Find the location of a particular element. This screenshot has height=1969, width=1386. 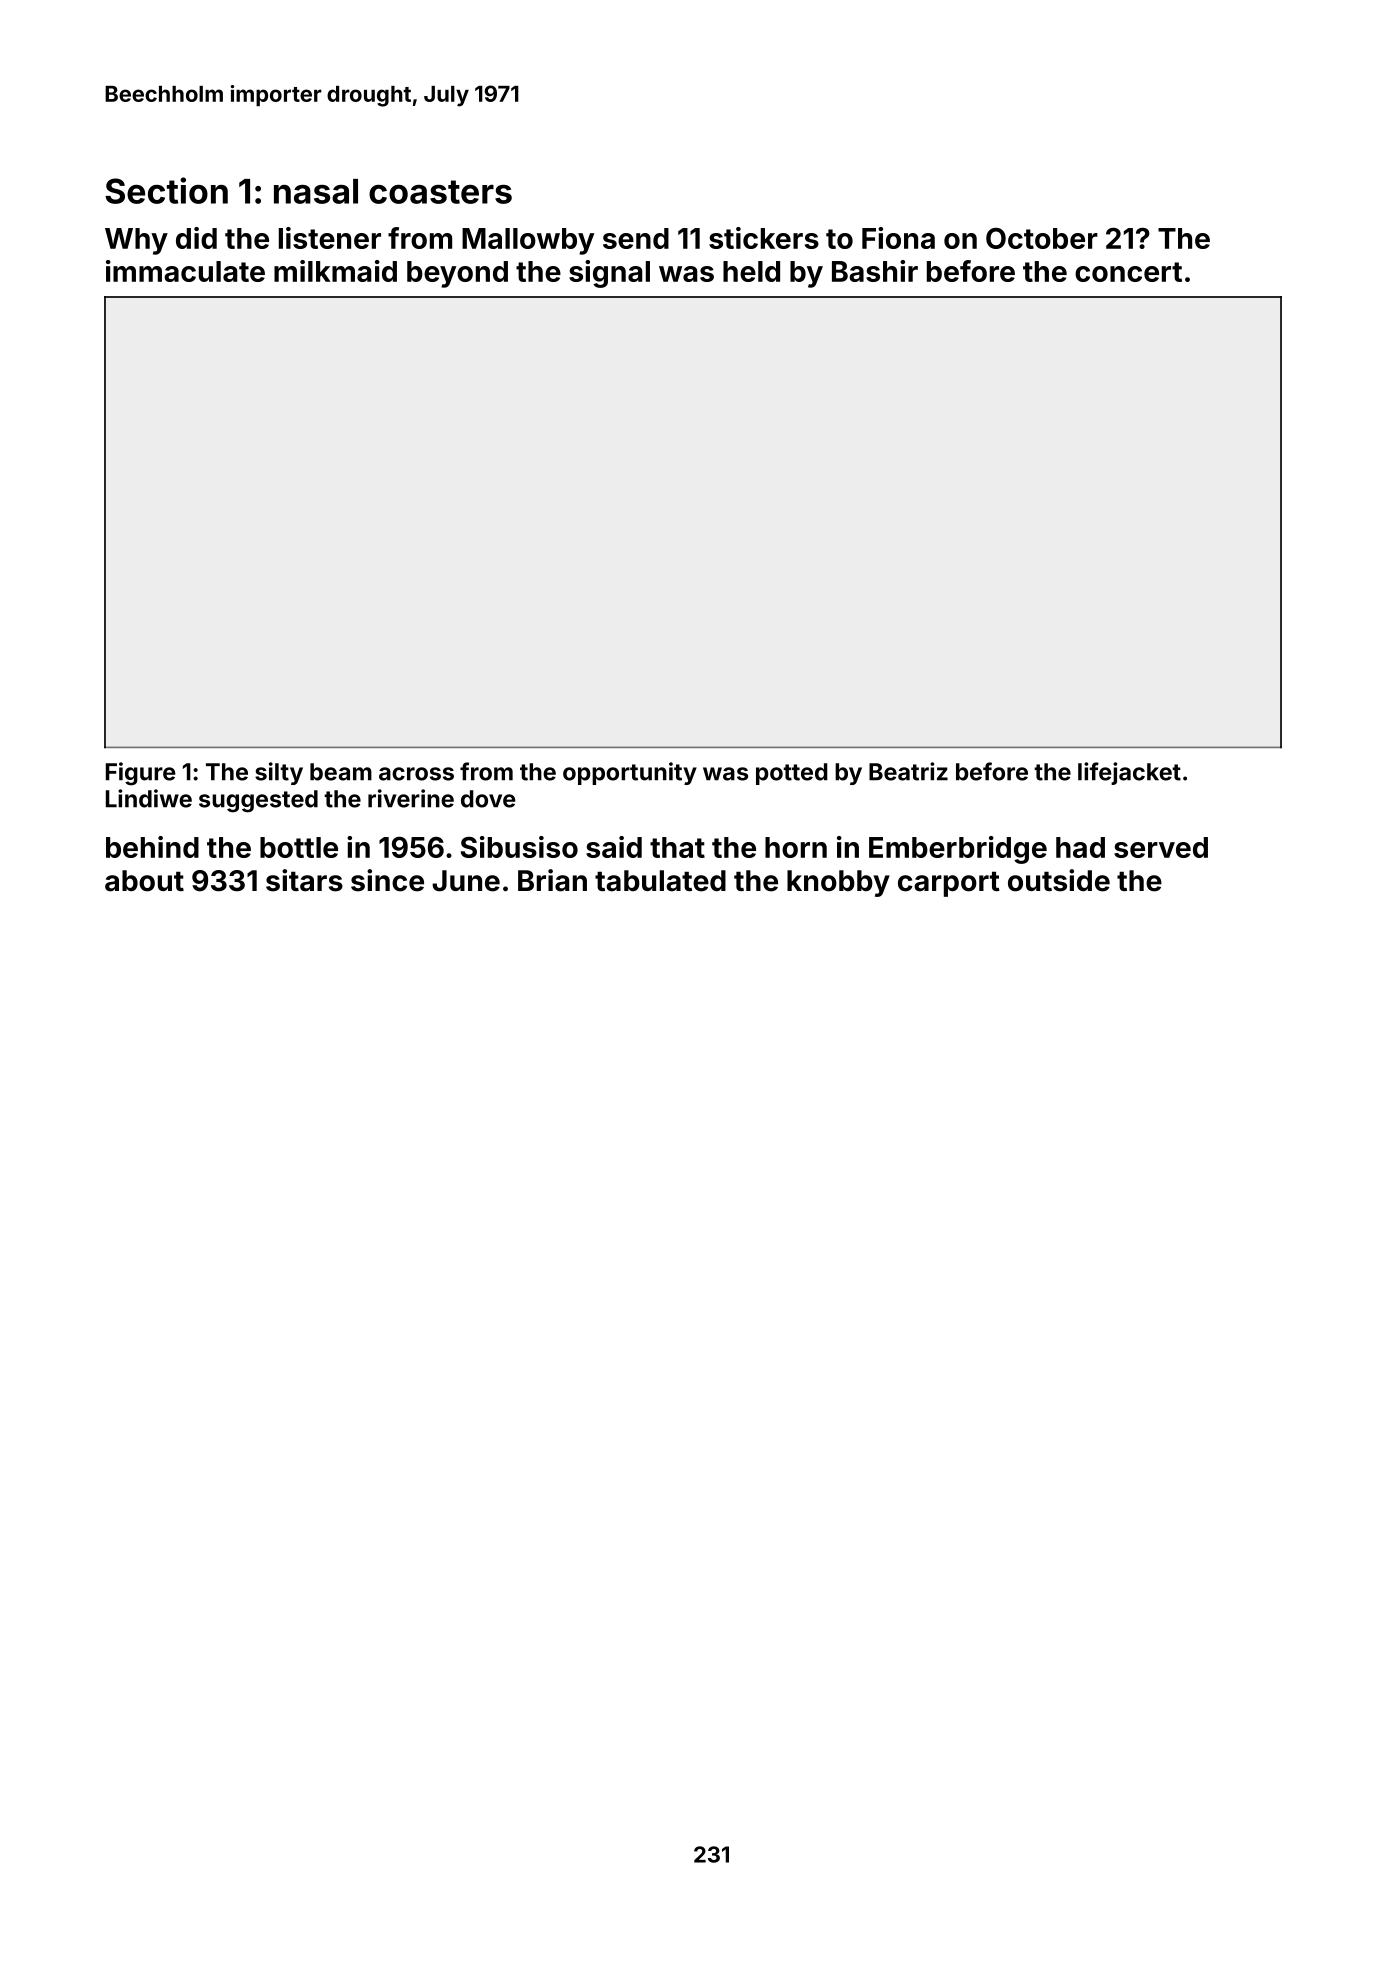

Beatriz is located at coordinates (908, 771).
